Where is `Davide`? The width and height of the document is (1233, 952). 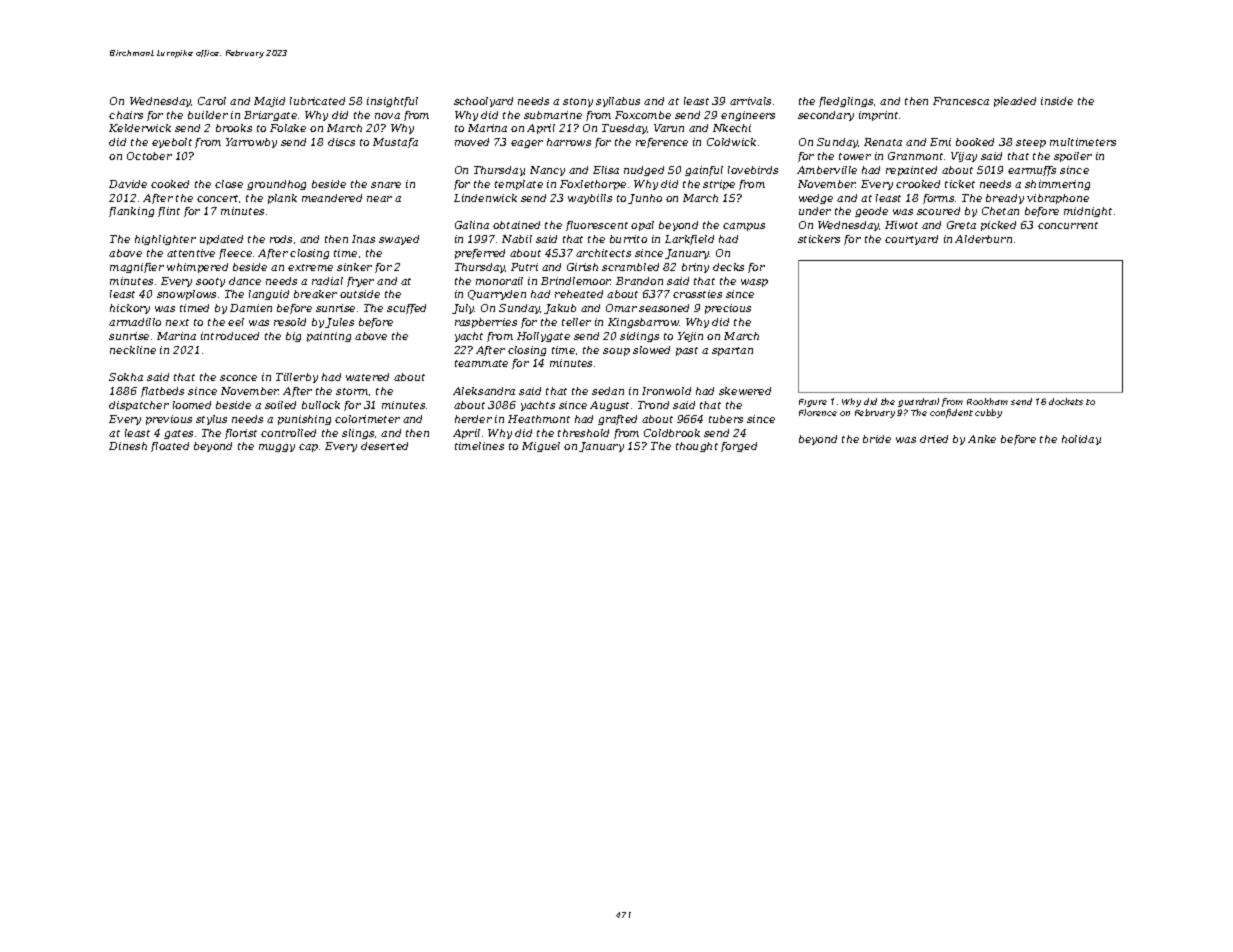 Davide is located at coordinates (128, 184).
